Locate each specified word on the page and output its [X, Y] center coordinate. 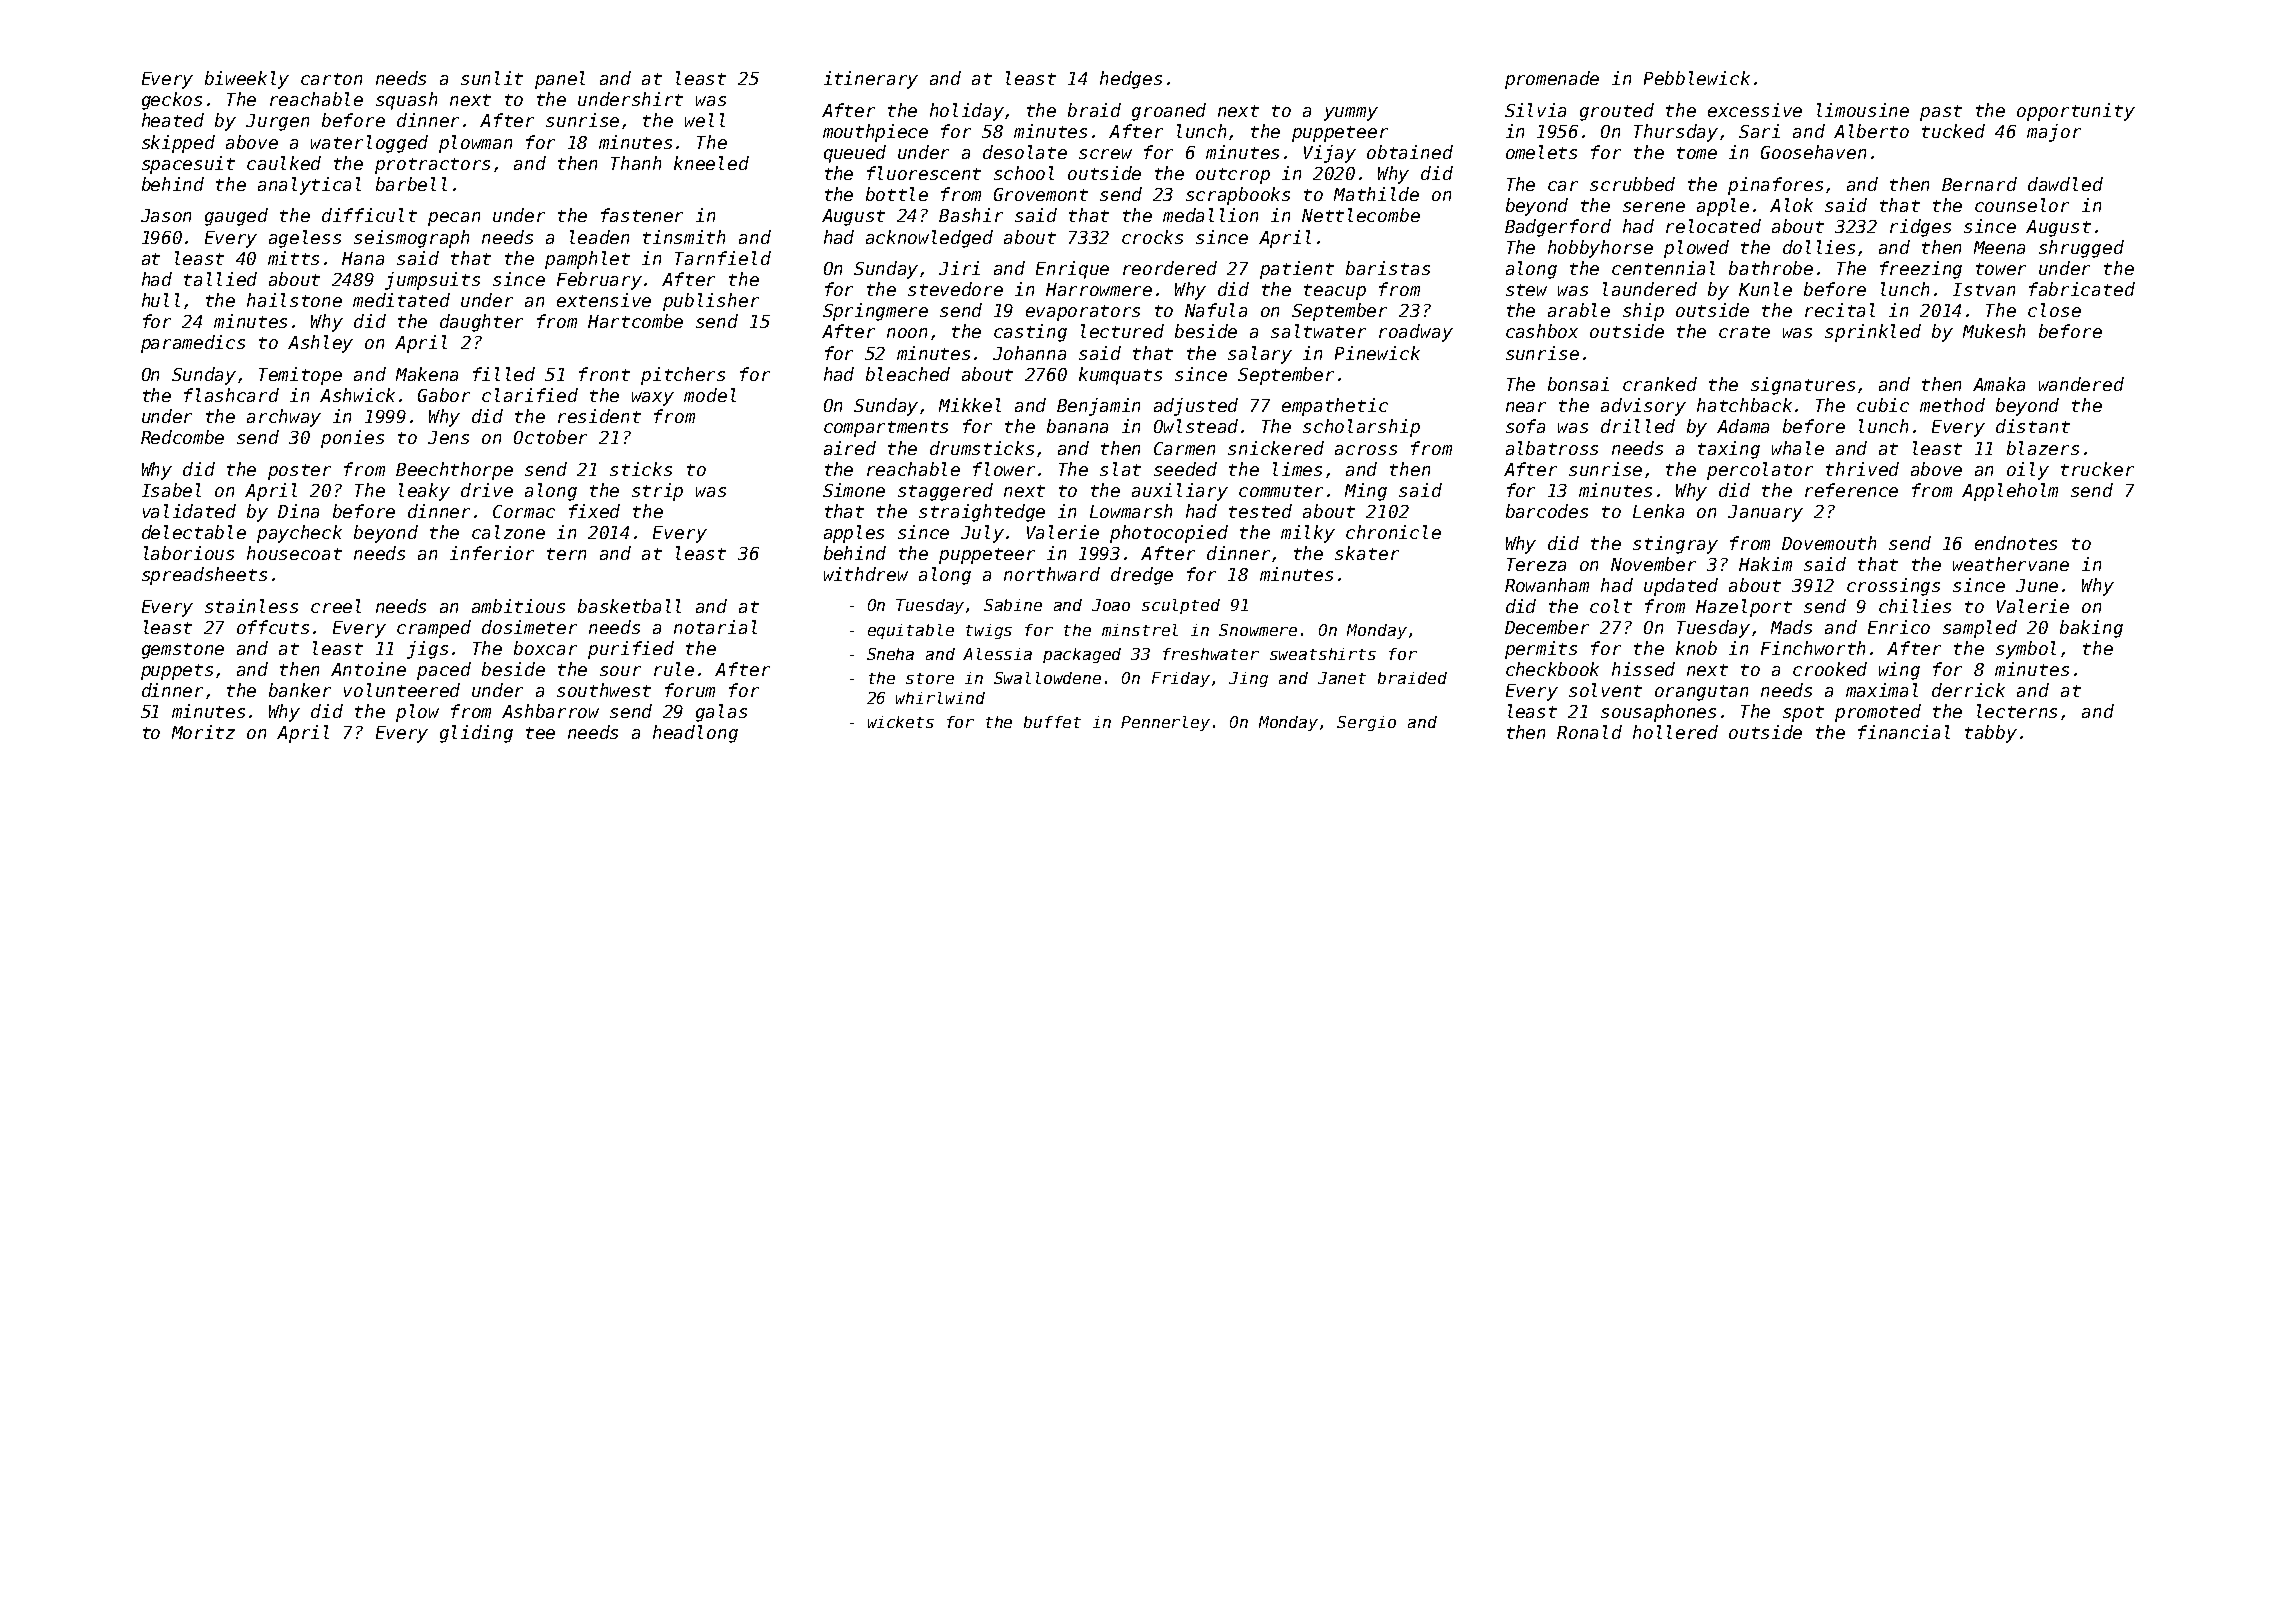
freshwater [1211, 654]
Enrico [1899, 627]
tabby [1991, 734]
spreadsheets [204, 576]
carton [331, 79]
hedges [1131, 80]
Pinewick [1377, 353]
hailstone [294, 300]
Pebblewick [1697, 78]
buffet [1052, 722]
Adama [1743, 426]
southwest [604, 690]
